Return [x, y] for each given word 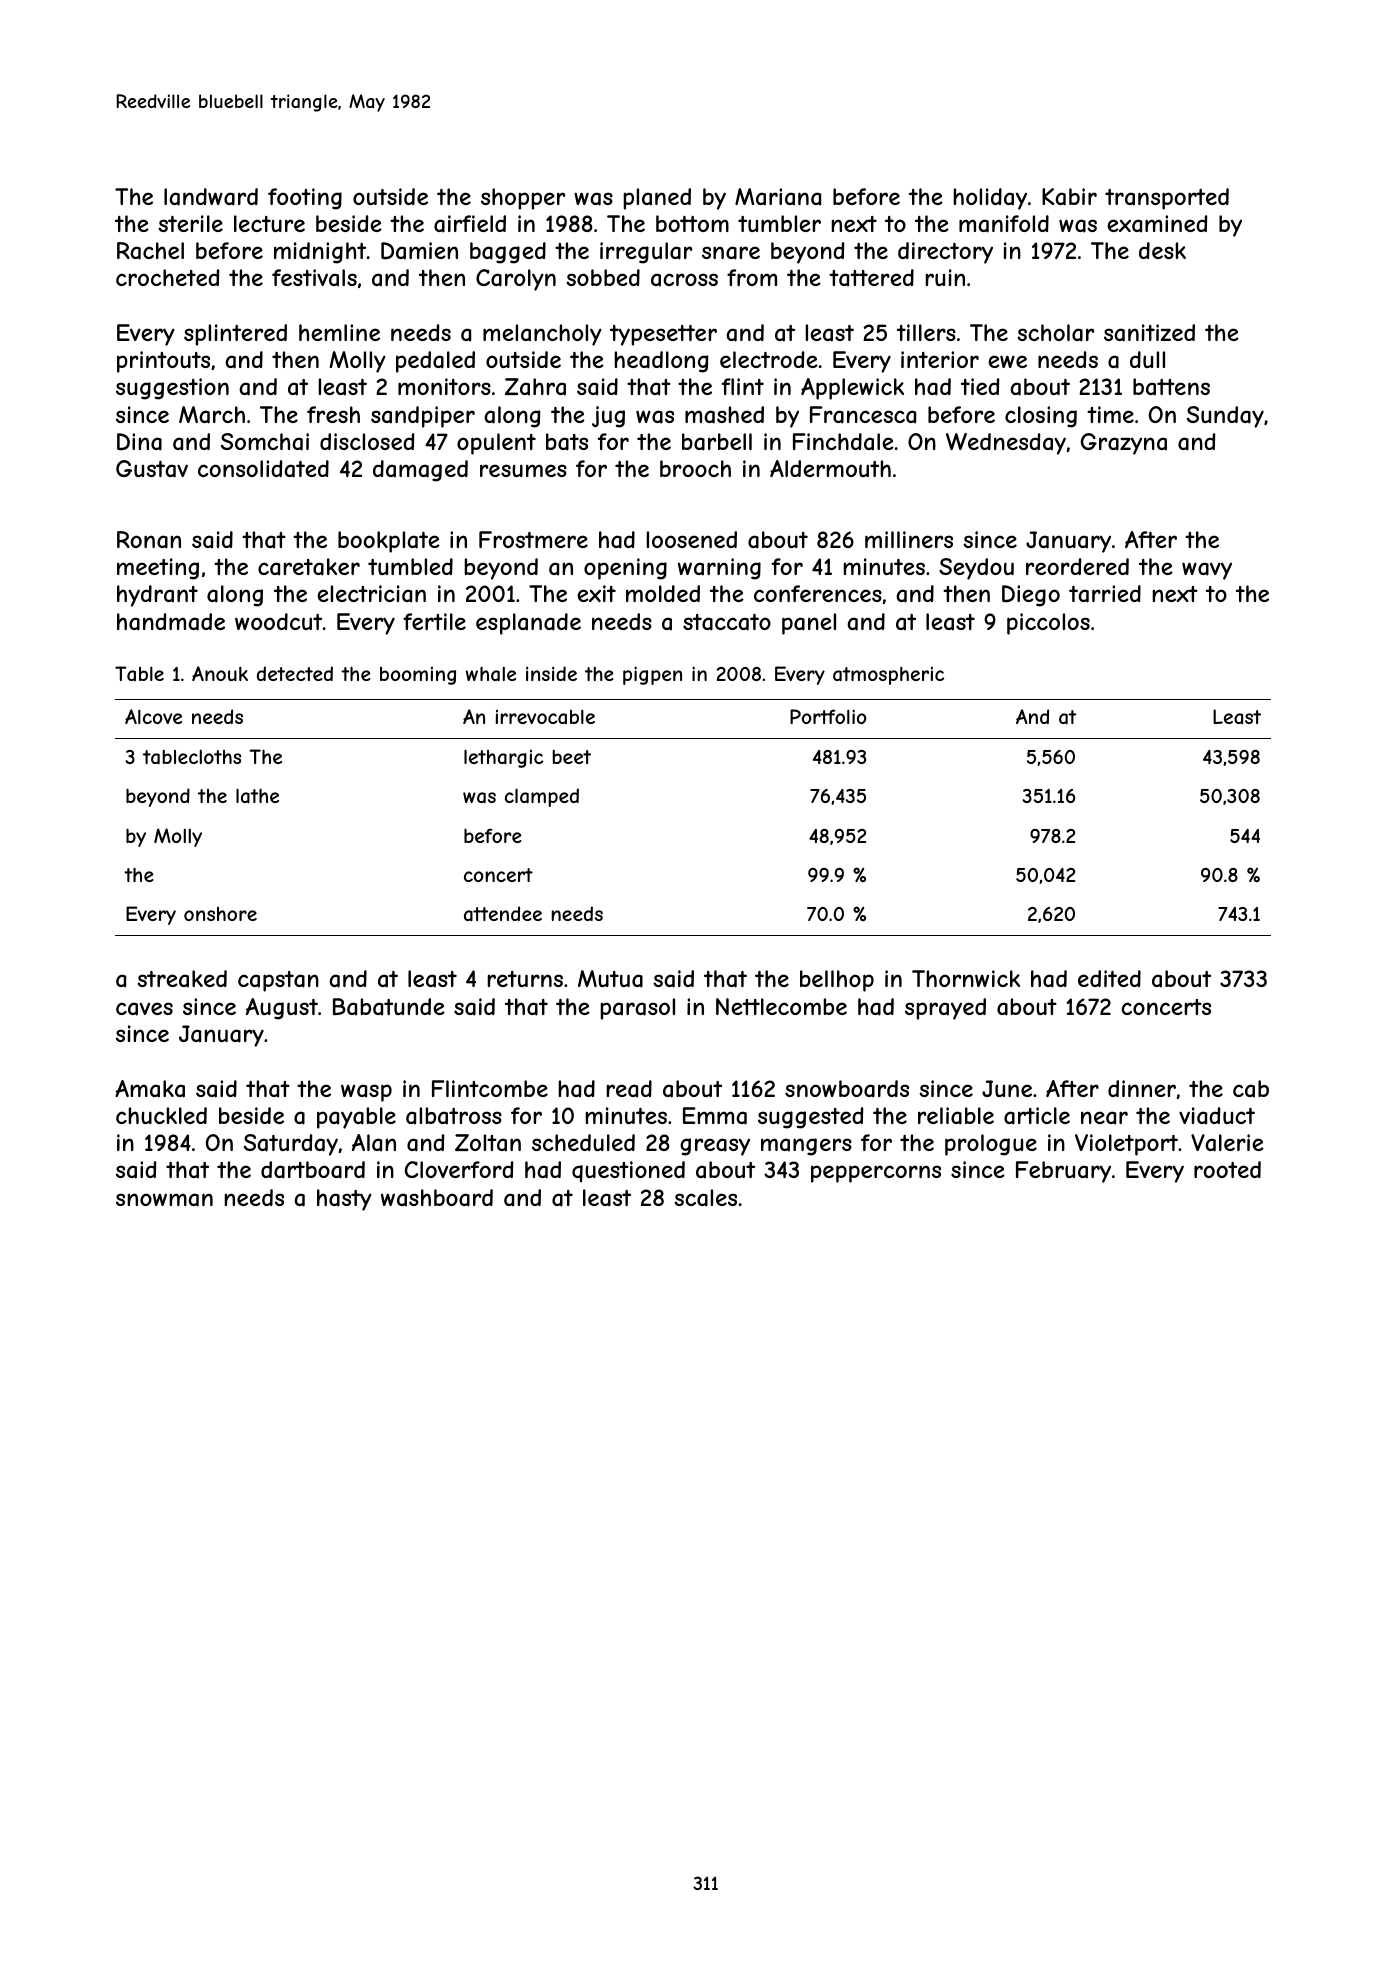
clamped [542, 797]
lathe [257, 796]
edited [1109, 978]
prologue [991, 1145]
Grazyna [1124, 444]
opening [625, 569]
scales [705, 1198]
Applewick [852, 389]
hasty [344, 1200]
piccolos [1048, 624]
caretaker [309, 567]
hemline [339, 332]
